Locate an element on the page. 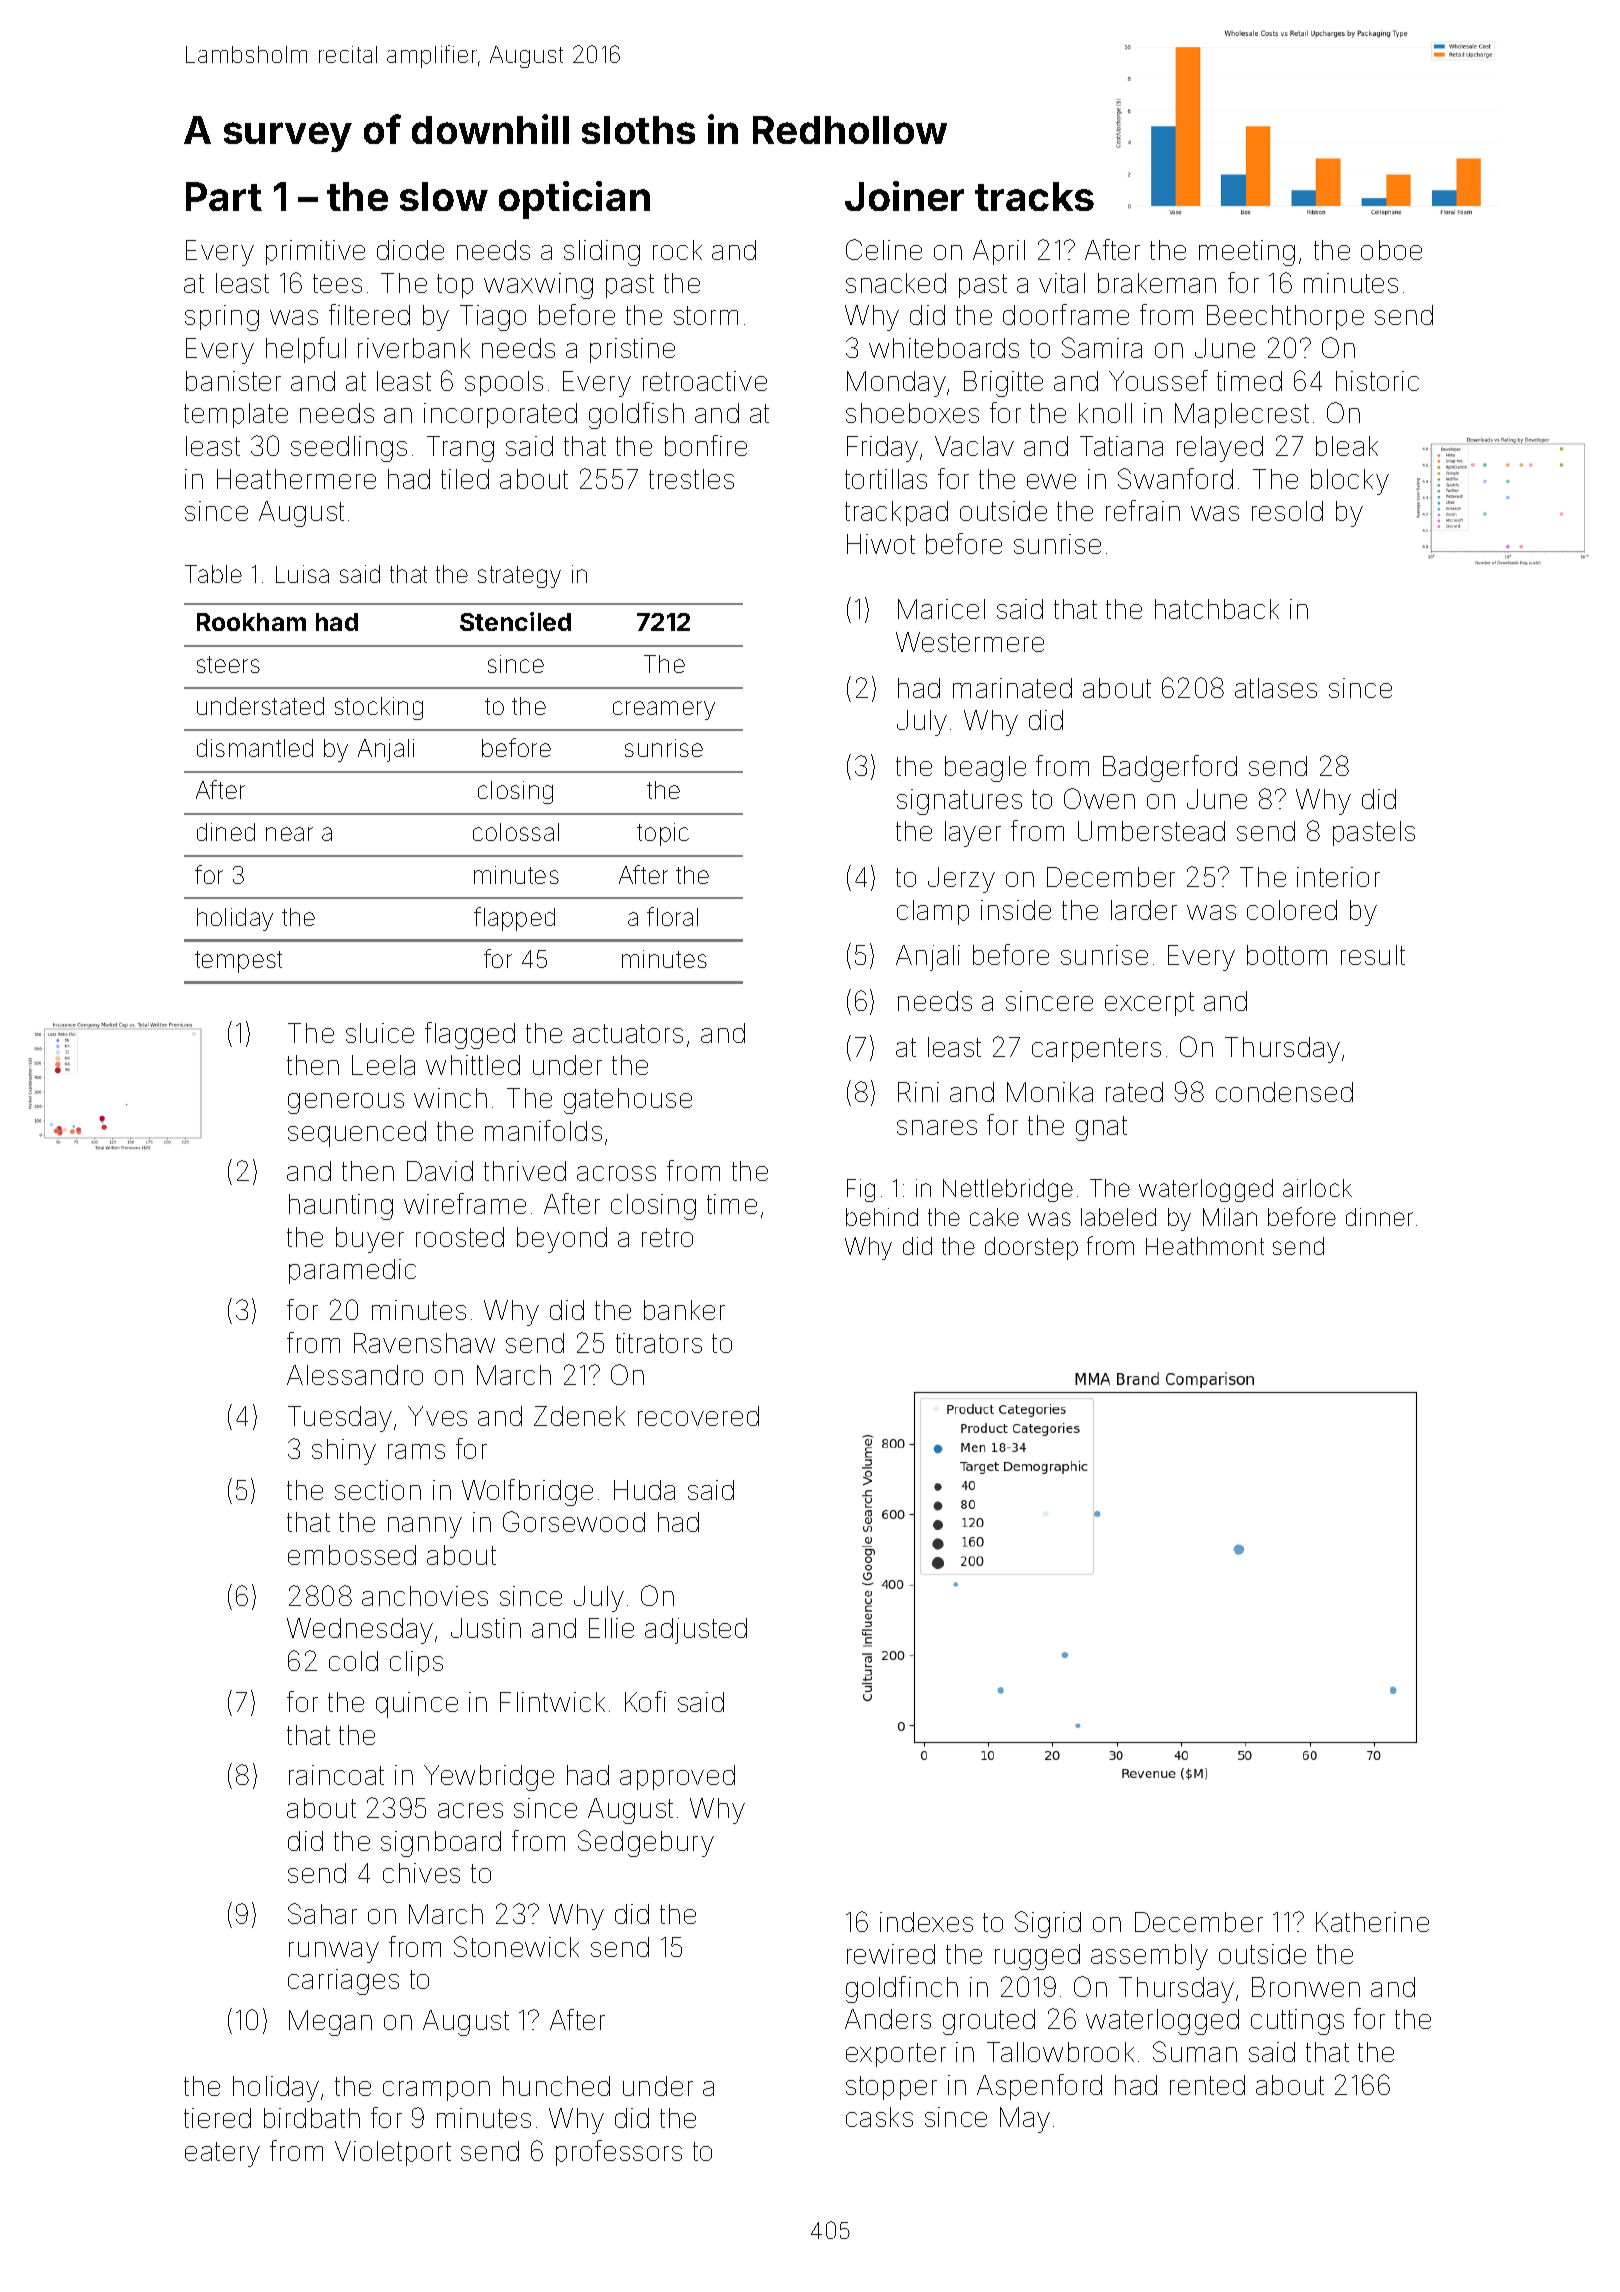  whiteboards is located at coordinates (944, 348).
